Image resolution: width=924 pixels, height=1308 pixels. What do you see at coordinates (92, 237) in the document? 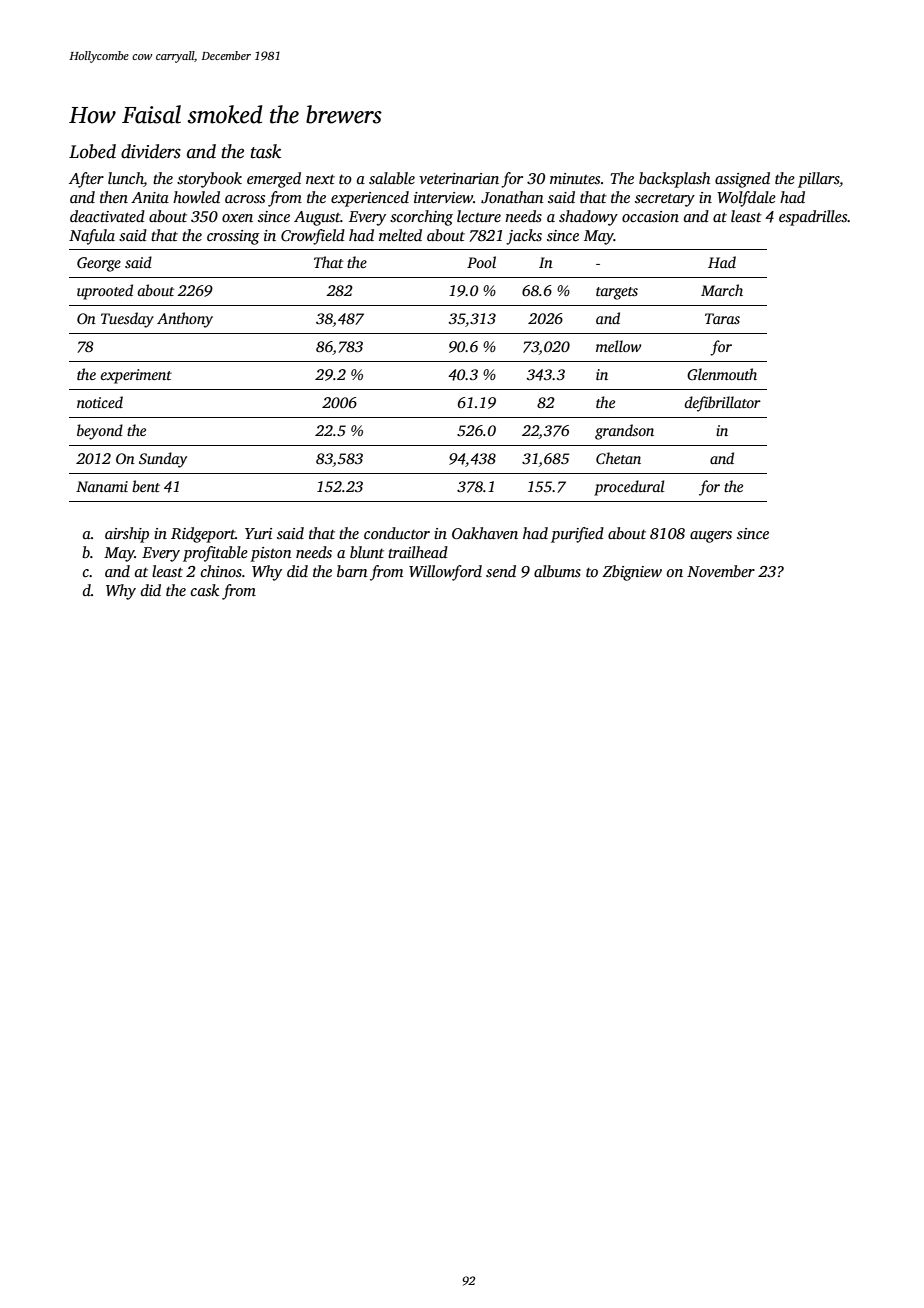
I see `Nafula` at bounding box center [92, 237].
